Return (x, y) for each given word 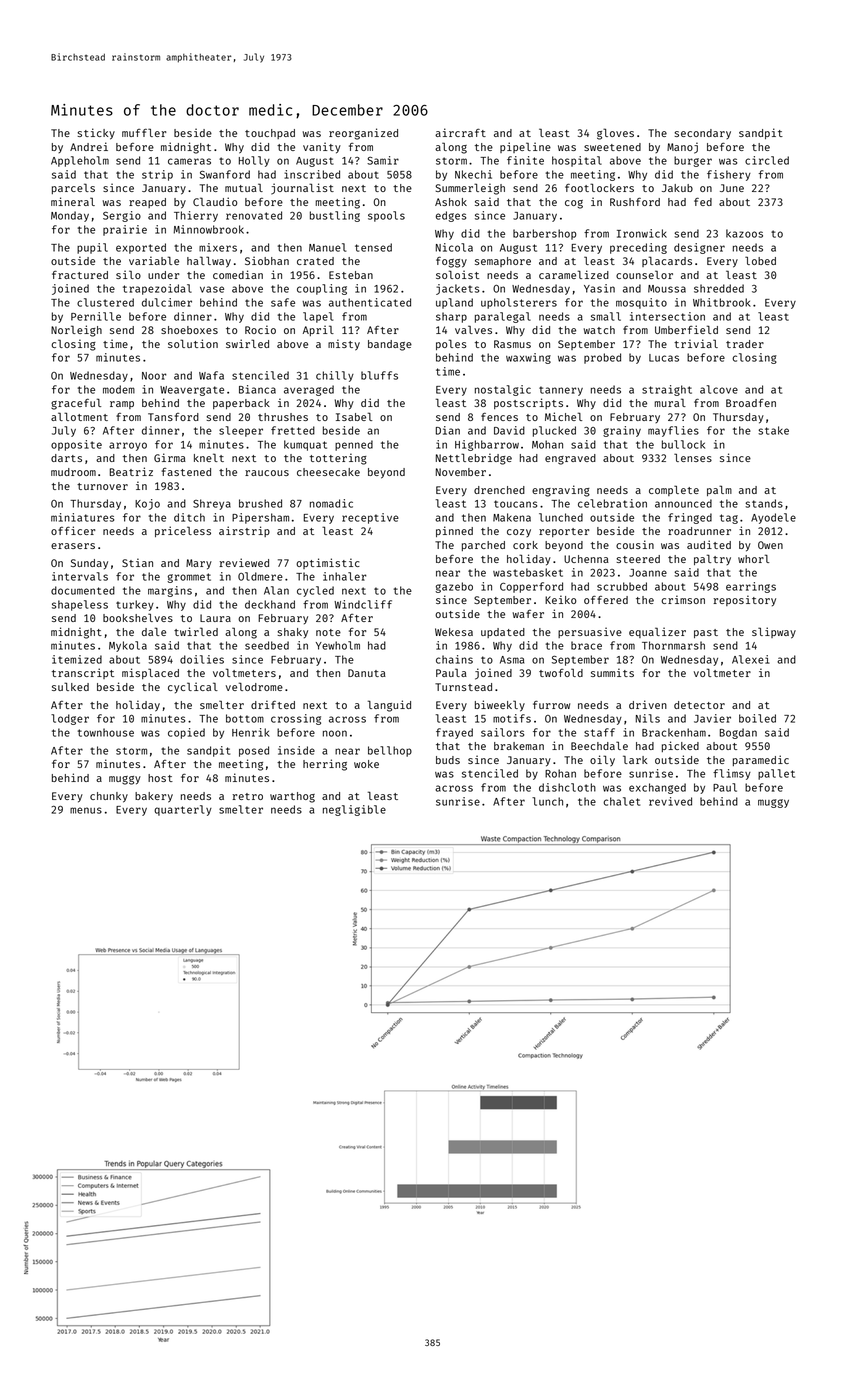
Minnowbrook (208, 229)
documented (83, 590)
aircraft (460, 132)
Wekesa (454, 632)
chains (454, 659)
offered (606, 600)
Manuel (327, 247)
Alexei (751, 659)
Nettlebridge (474, 459)
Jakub (677, 188)
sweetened (612, 147)
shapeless (80, 605)
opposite (76, 445)
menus (86, 810)
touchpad (270, 134)
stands (764, 503)
